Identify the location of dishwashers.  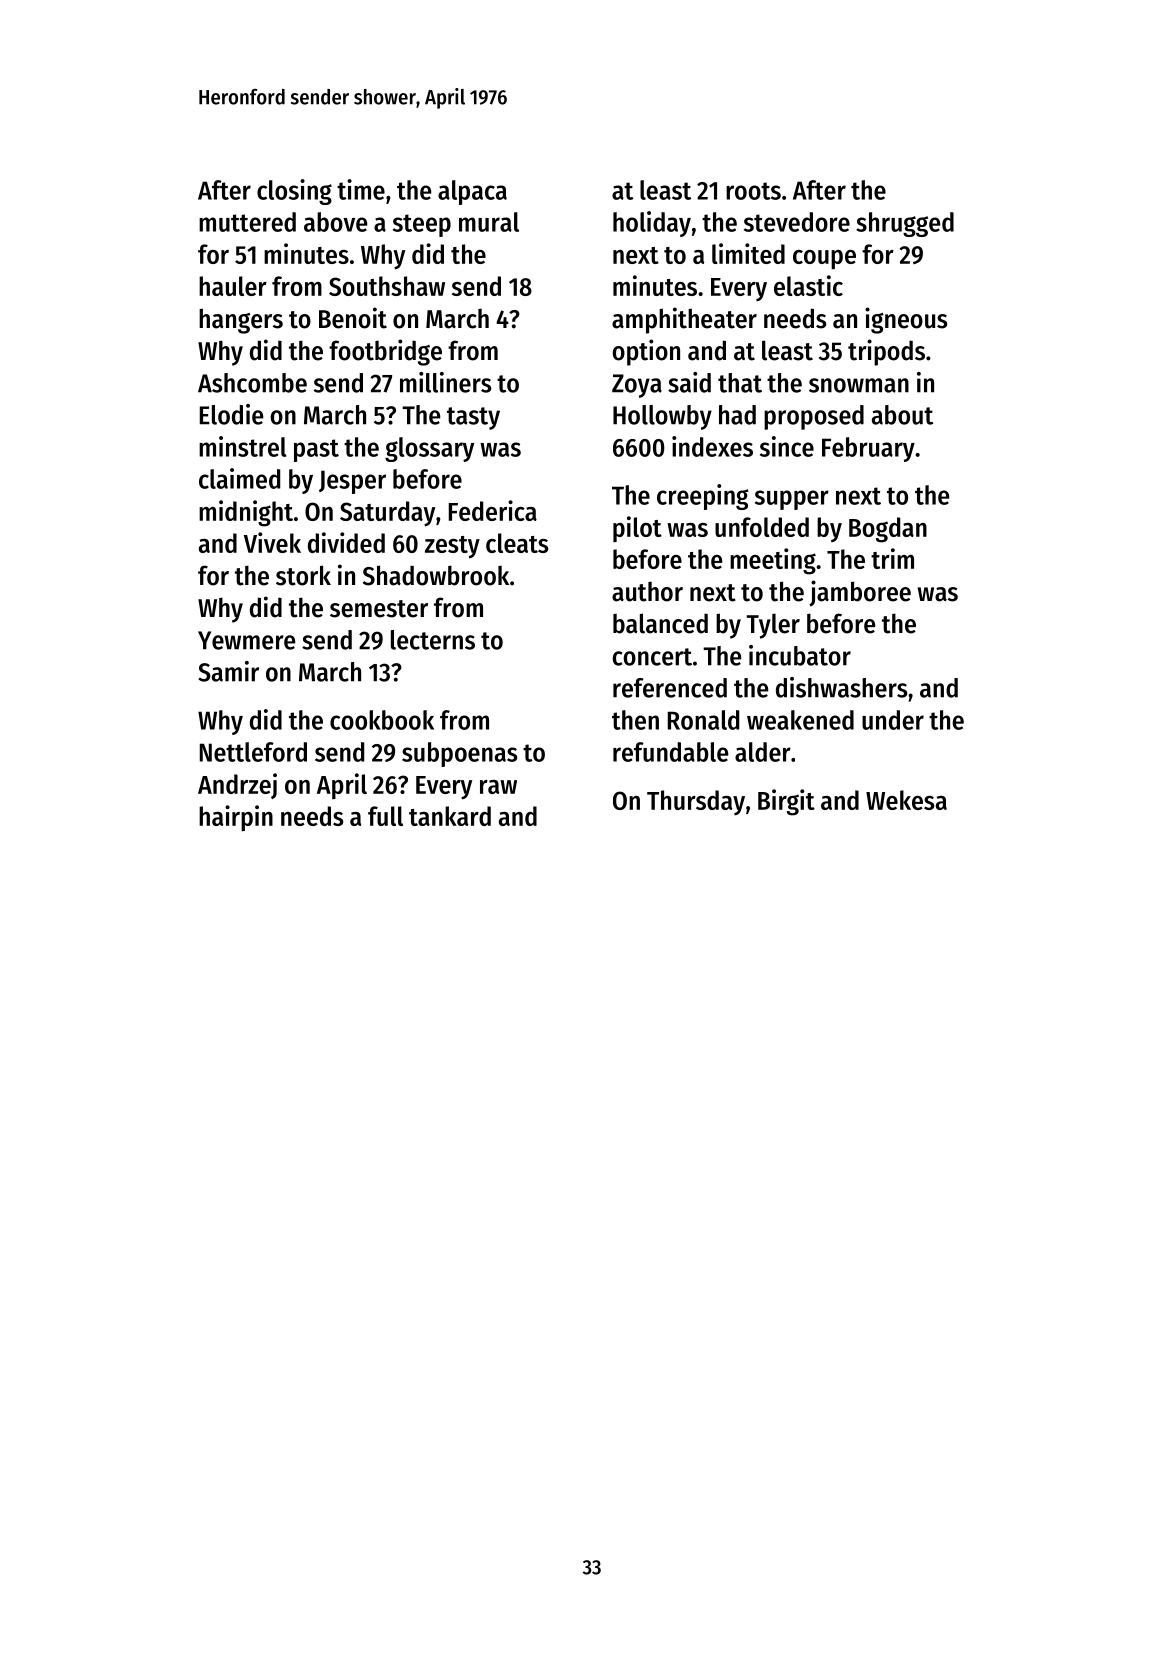
(841, 687).
